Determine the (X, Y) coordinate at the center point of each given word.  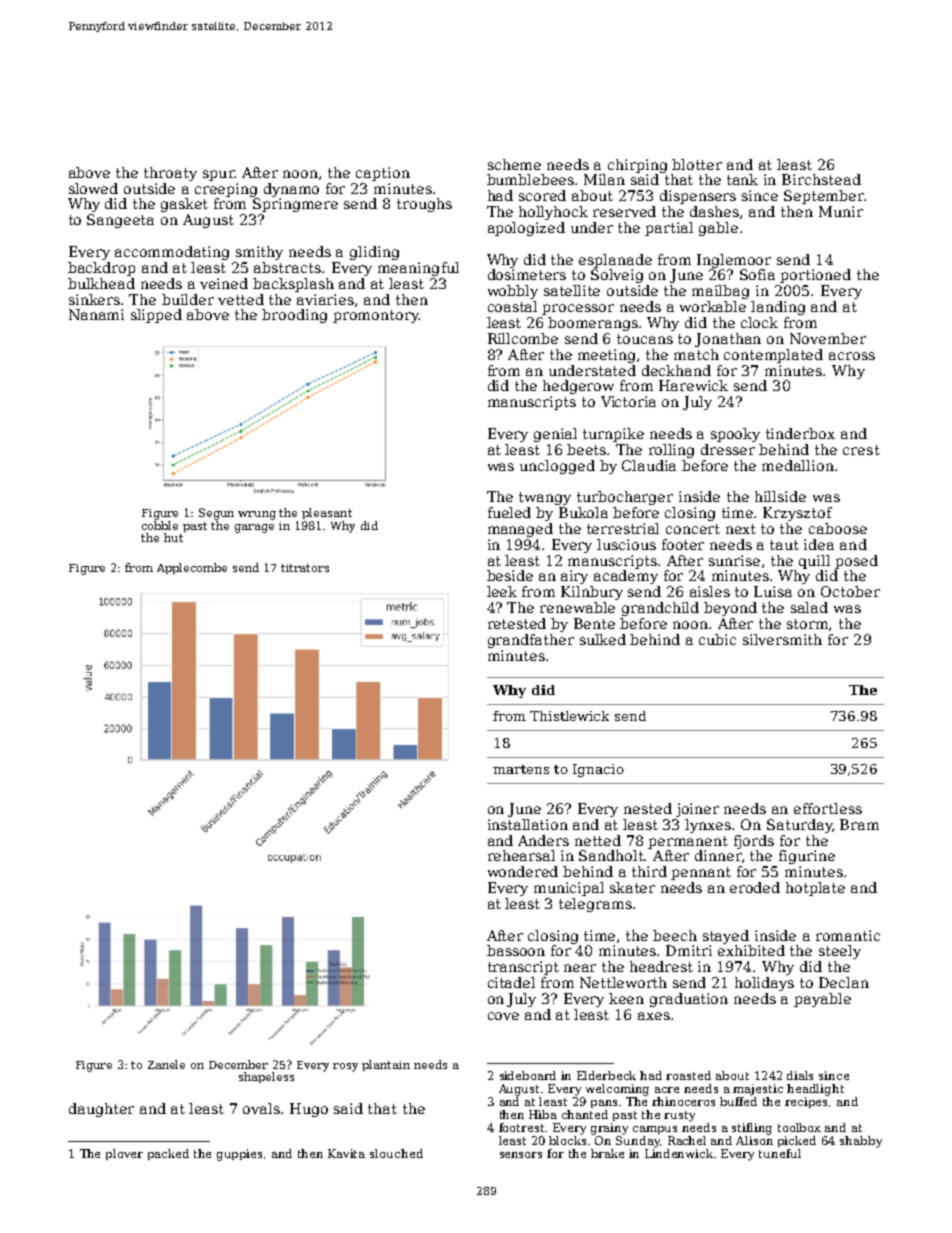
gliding (374, 253)
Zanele (166, 1064)
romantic (848, 935)
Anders (543, 840)
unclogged (557, 467)
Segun (216, 514)
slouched (396, 1153)
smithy (259, 253)
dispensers (698, 197)
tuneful (780, 1153)
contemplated (773, 356)
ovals (261, 1108)
